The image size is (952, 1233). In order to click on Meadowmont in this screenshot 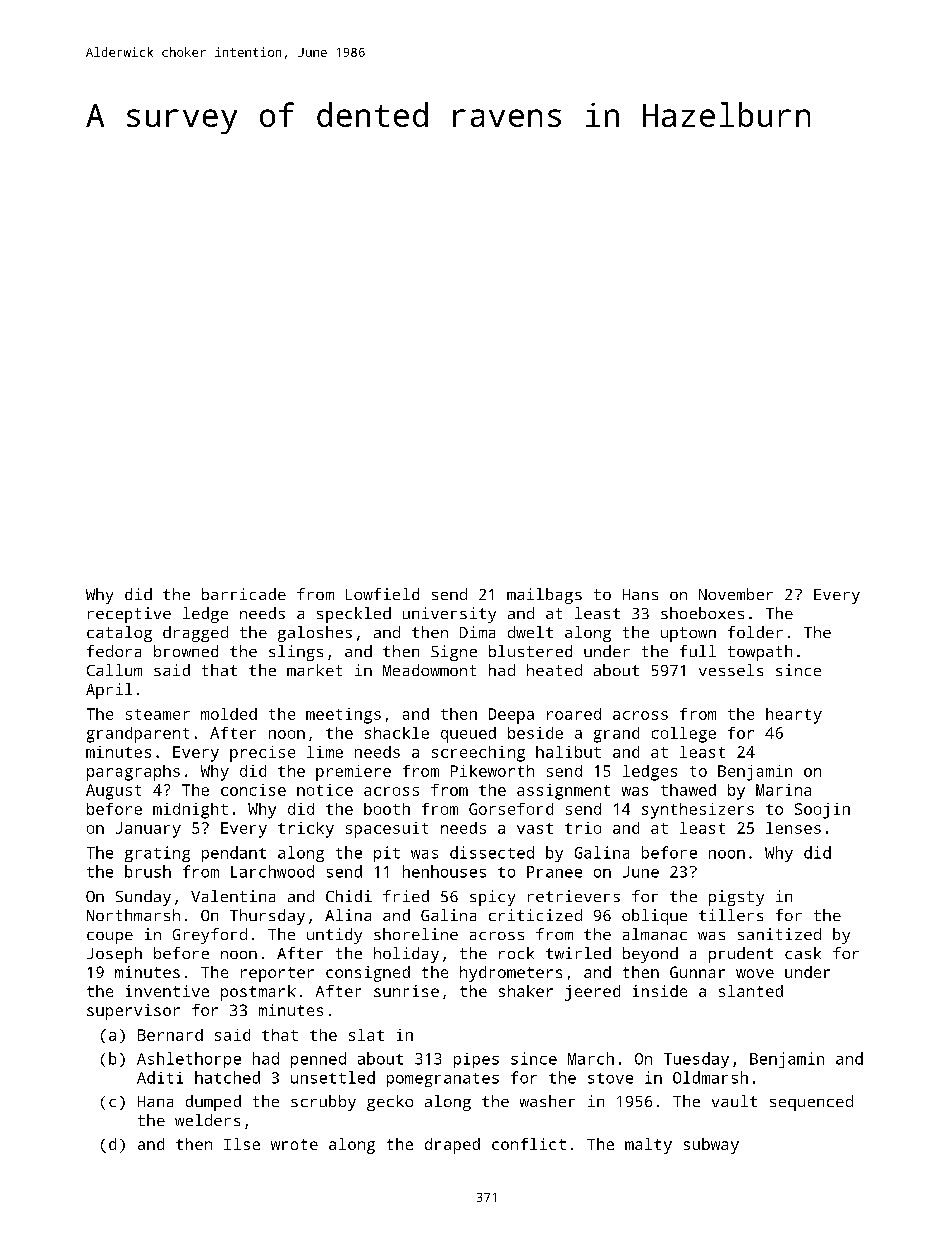, I will do `click(429, 670)`.
